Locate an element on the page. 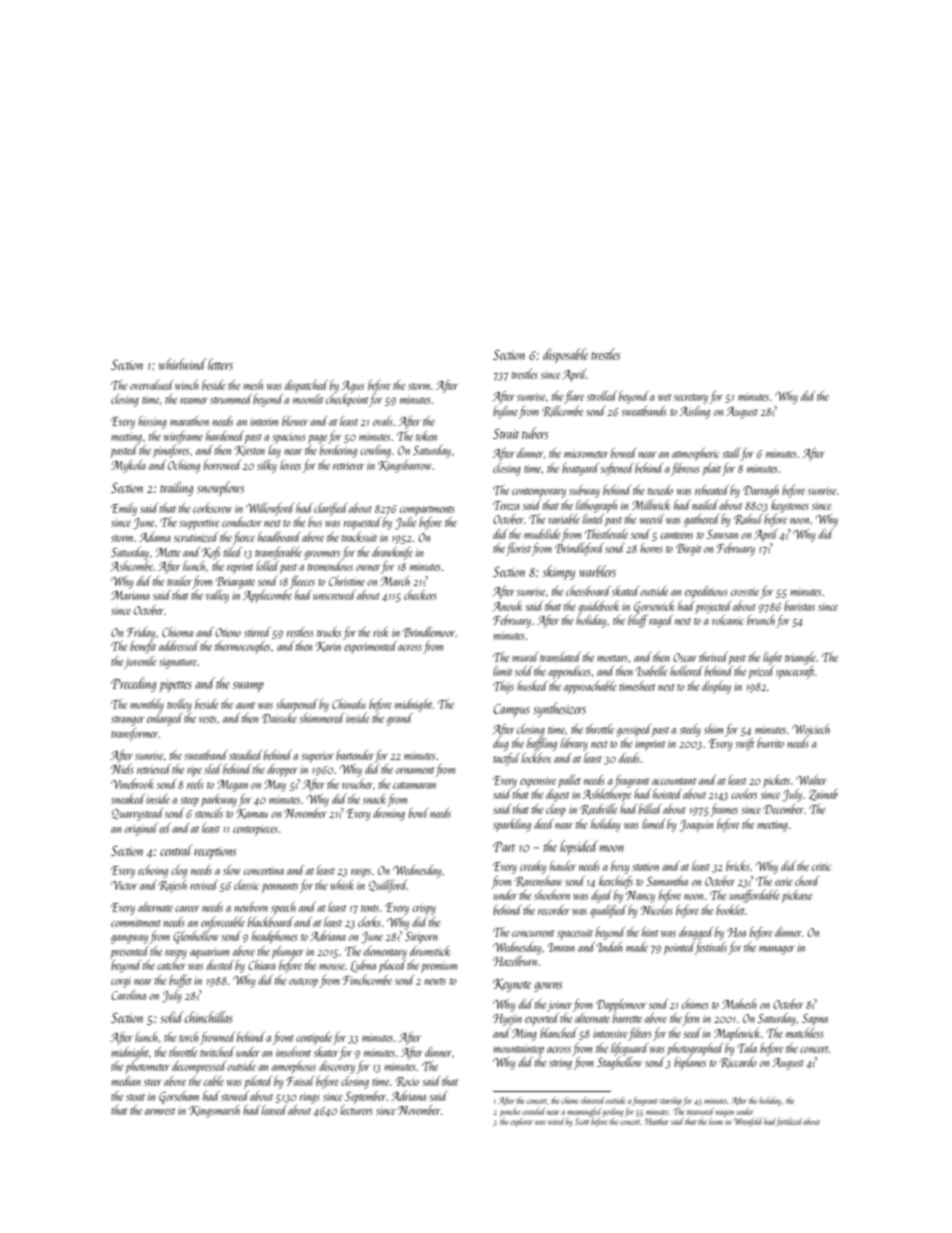  speech is located at coordinates (283, 908).
